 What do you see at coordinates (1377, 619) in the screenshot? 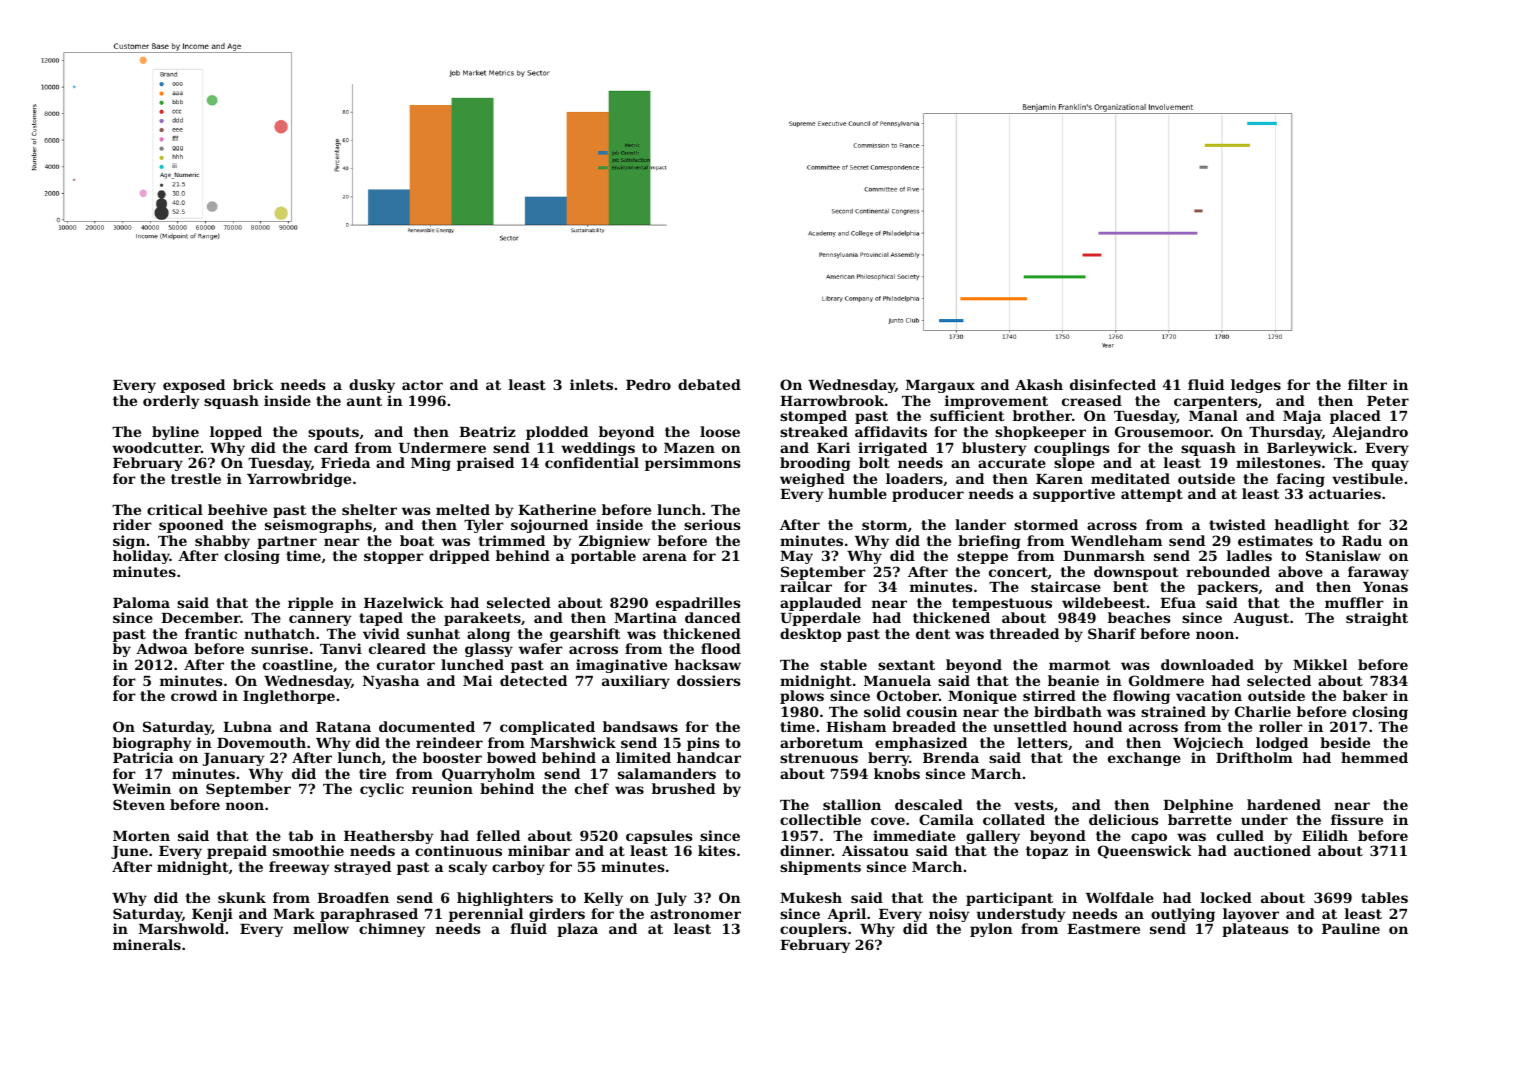
I see `straight` at bounding box center [1377, 619].
